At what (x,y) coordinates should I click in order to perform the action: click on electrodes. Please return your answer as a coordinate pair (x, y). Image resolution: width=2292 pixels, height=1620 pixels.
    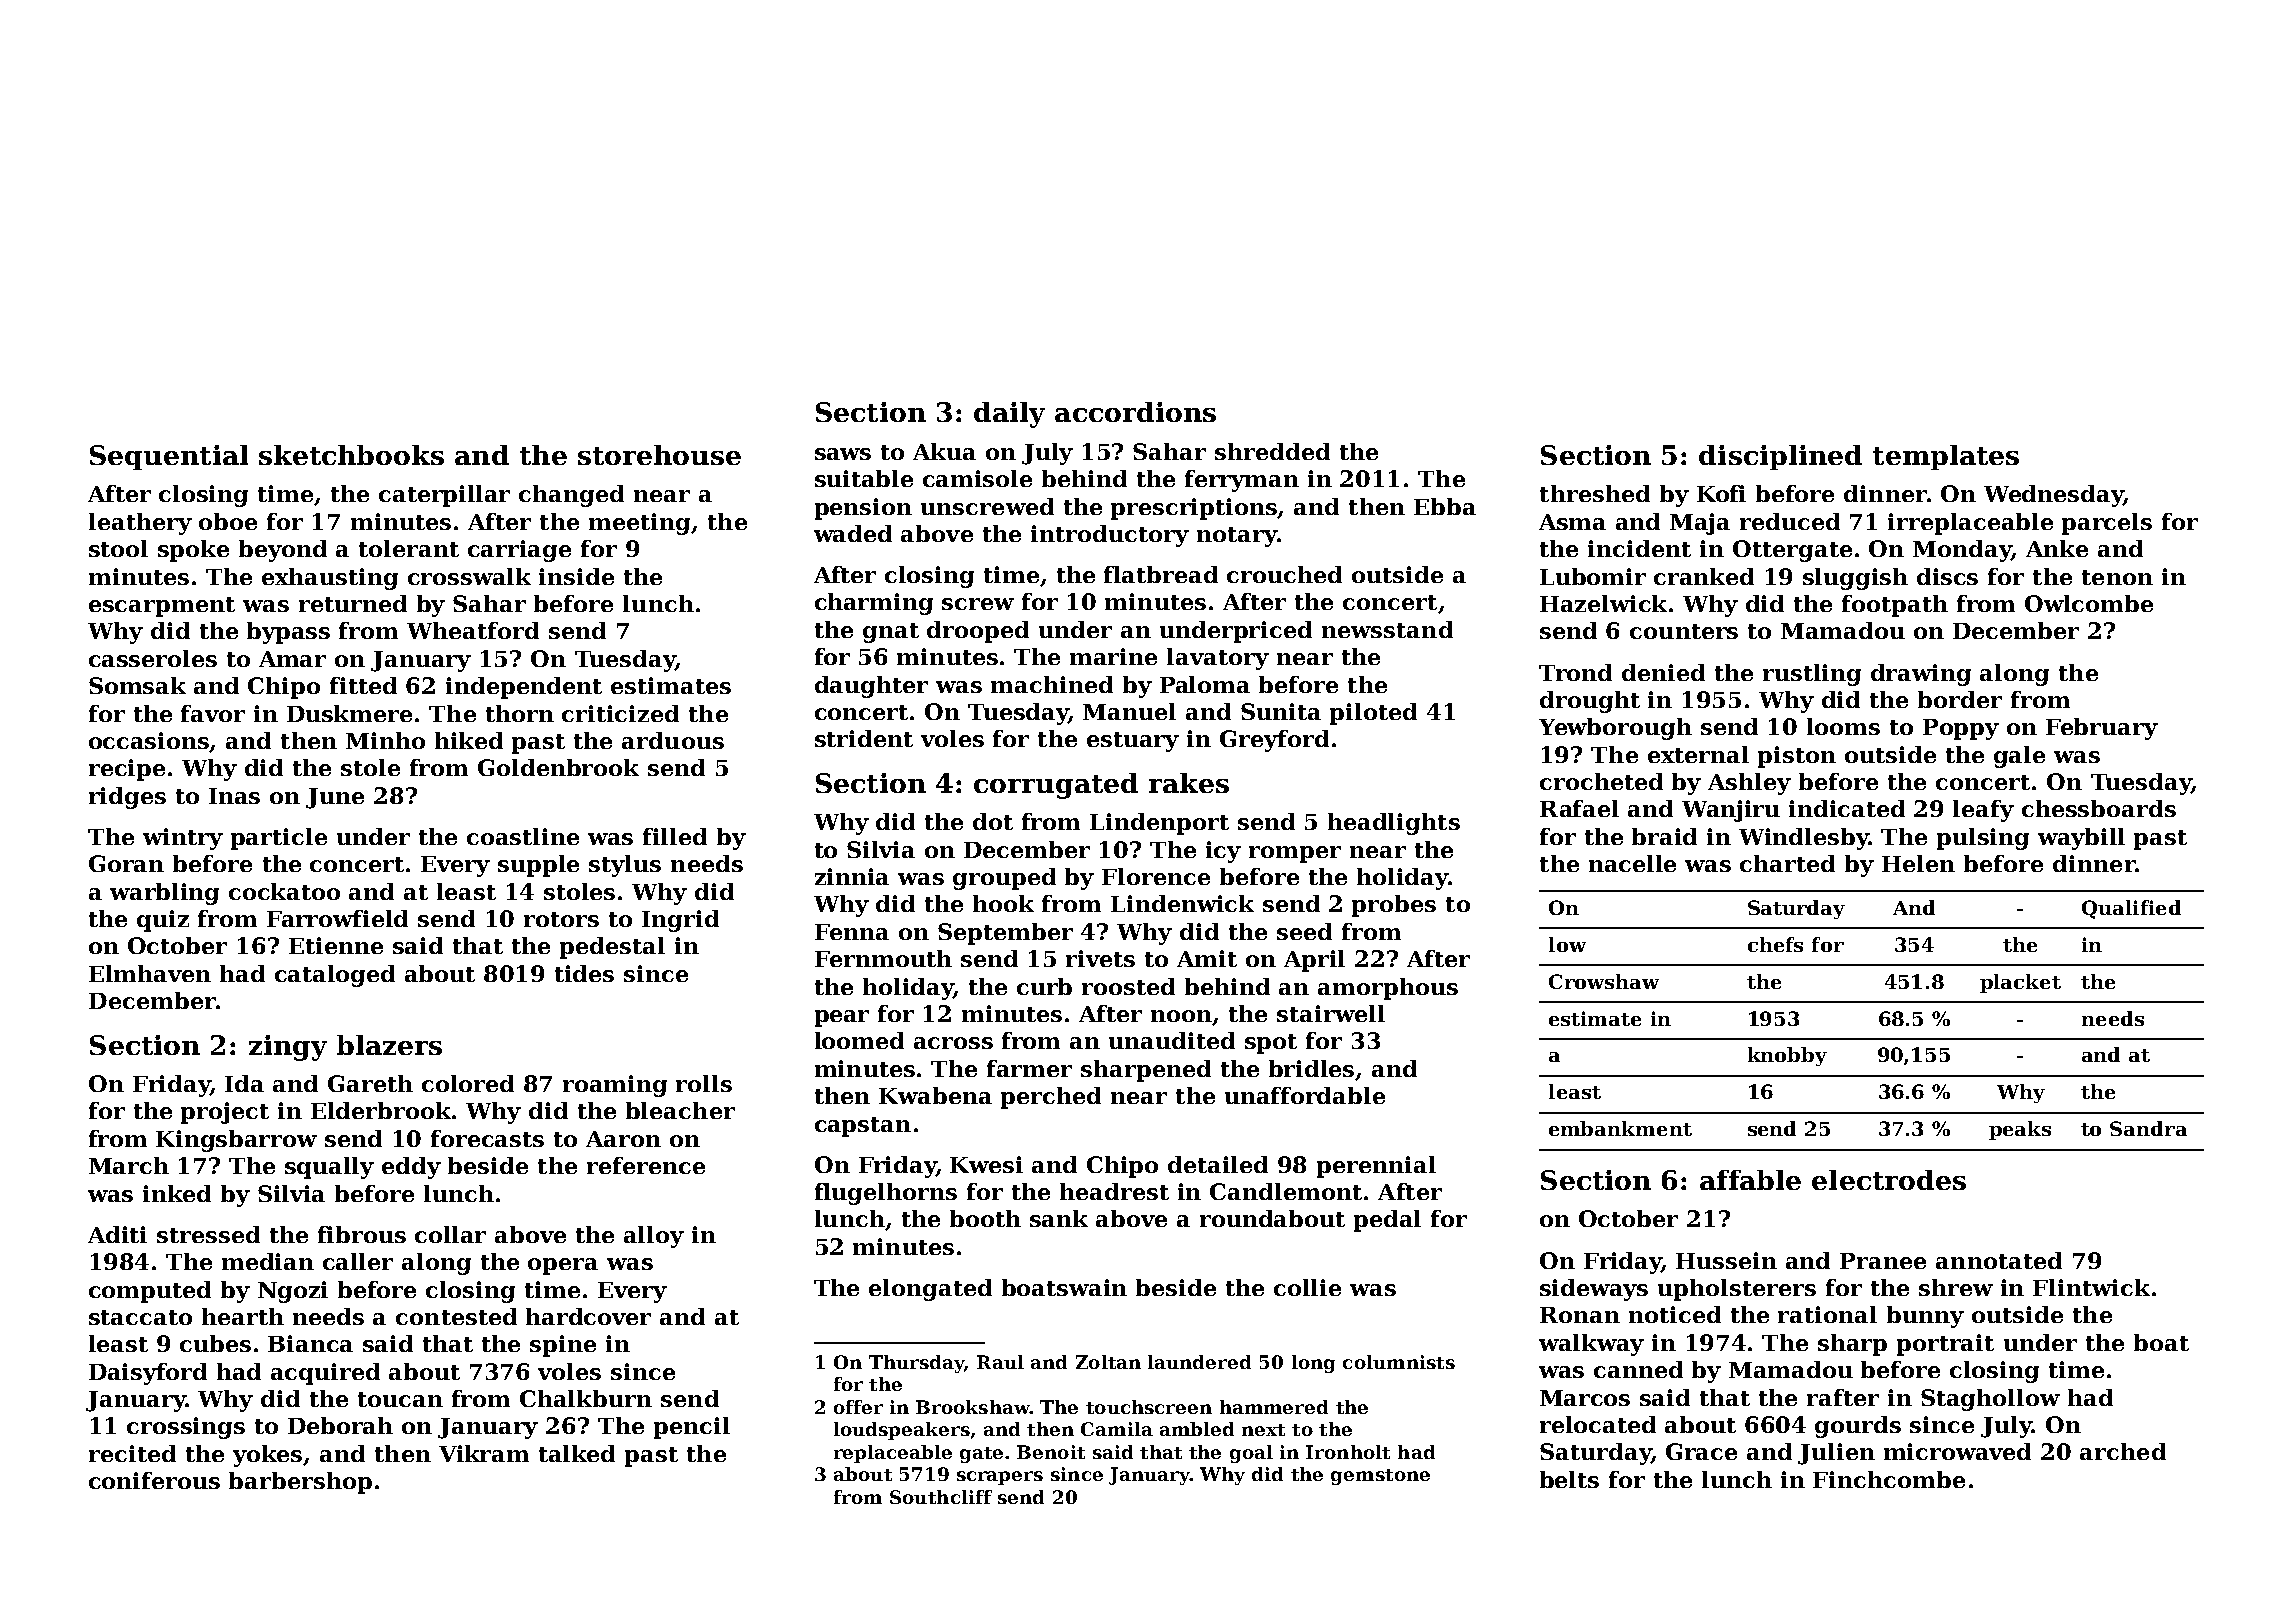
    Looking at the image, I should click on (1889, 1180).
